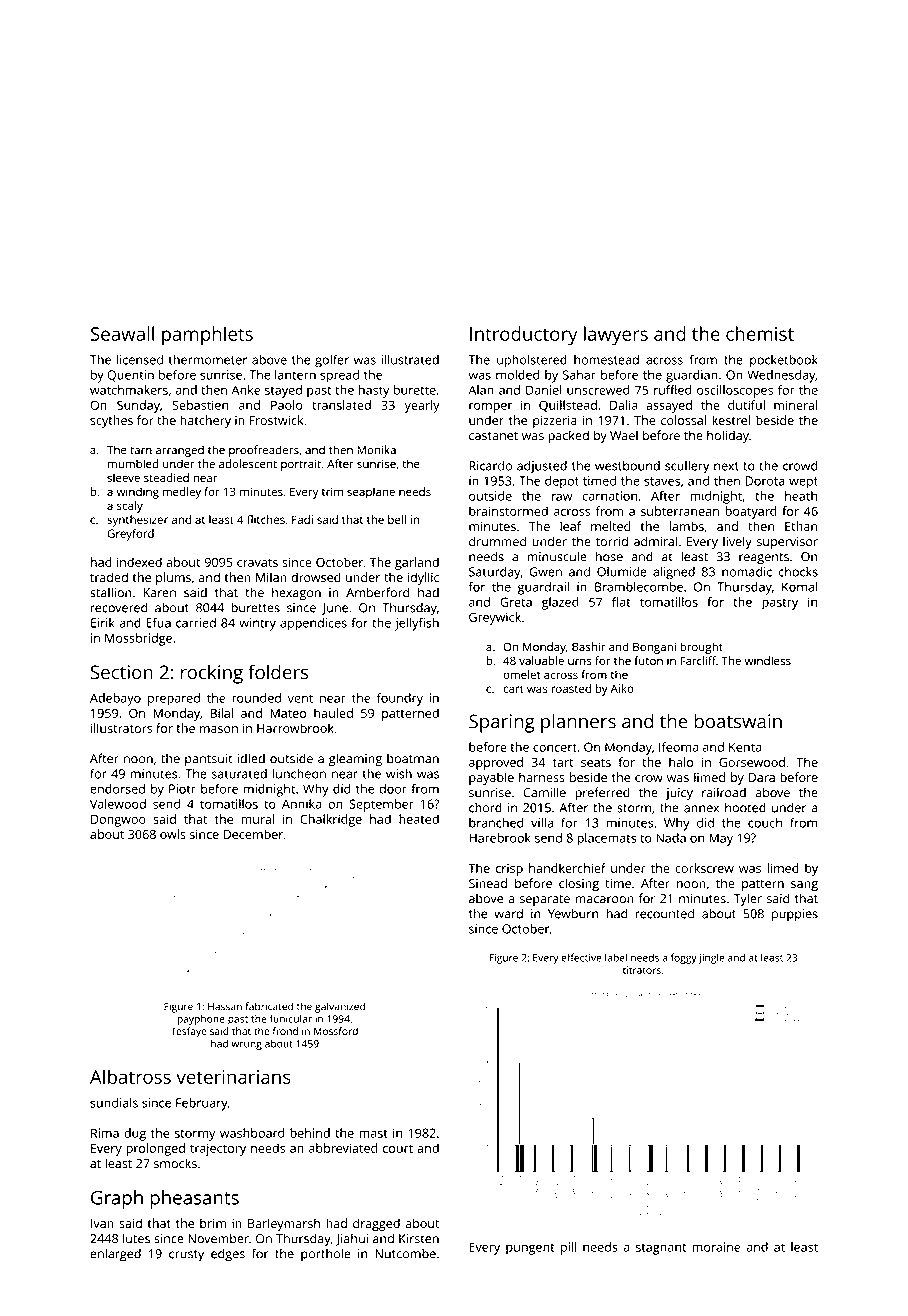  Describe the element at coordinates (102, 1223) in the screenshot. I see `Ivan` at that location.
